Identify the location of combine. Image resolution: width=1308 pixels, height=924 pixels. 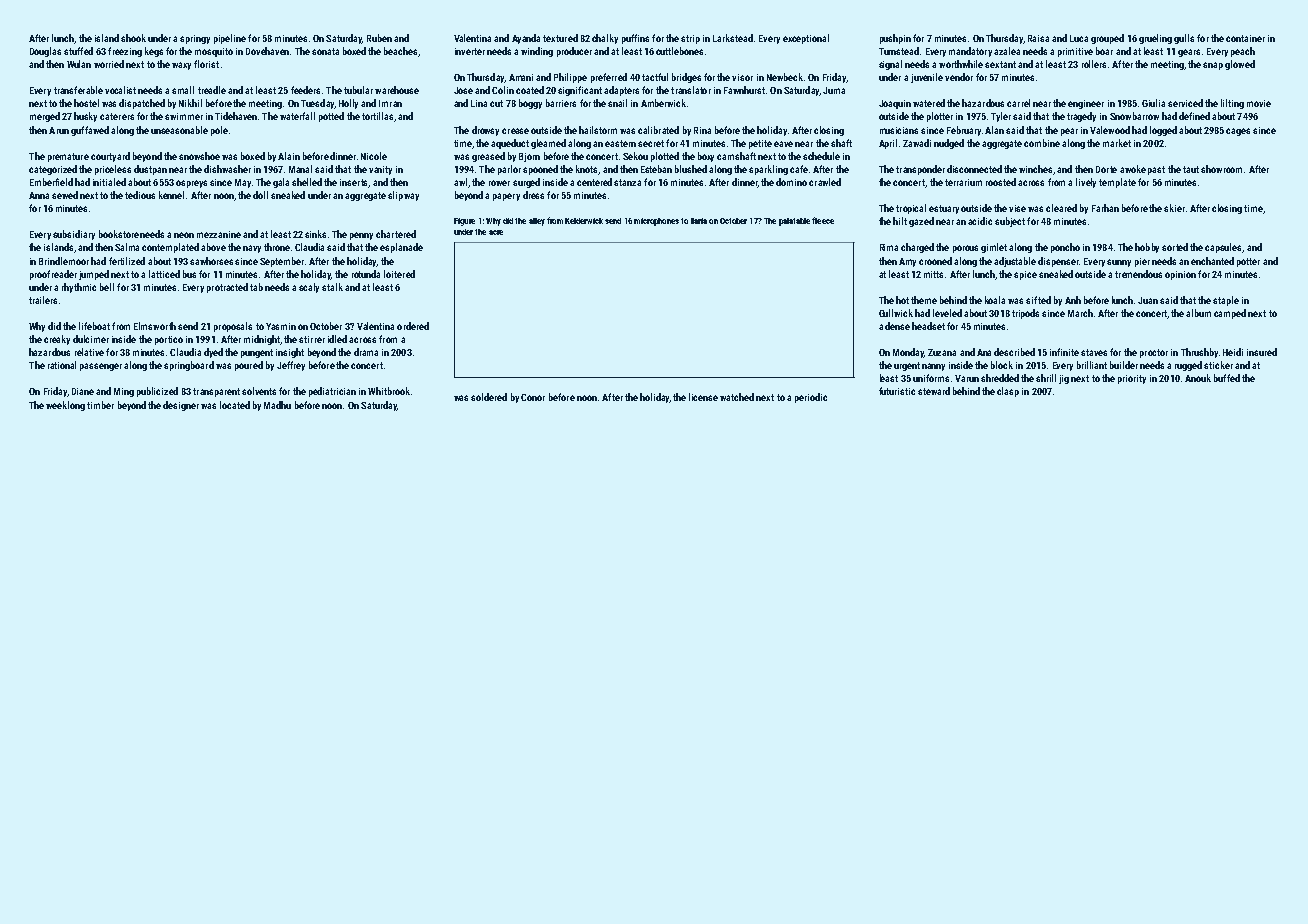
(1042, 143).
